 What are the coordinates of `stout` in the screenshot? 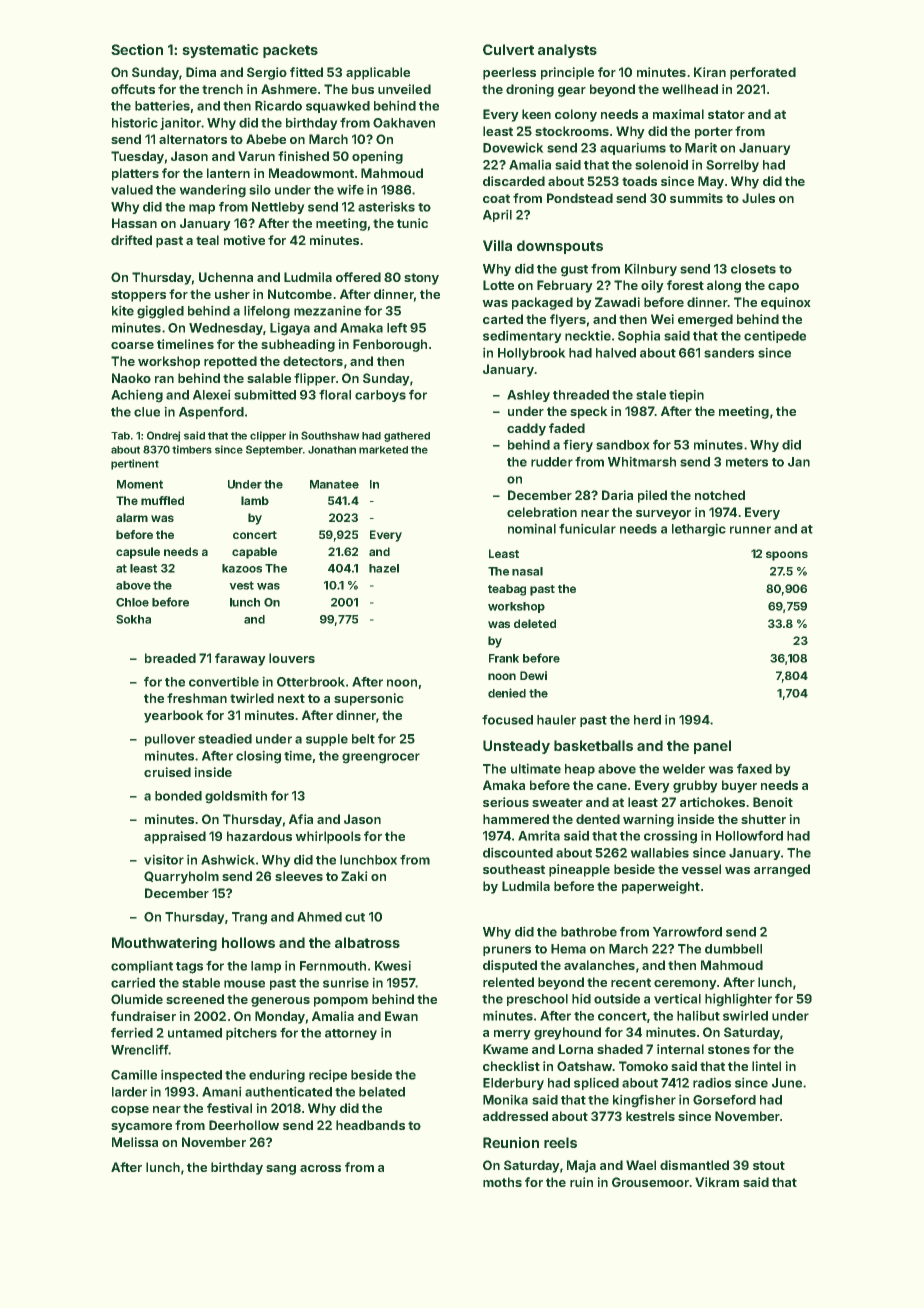 It's located at (769, 1165).
